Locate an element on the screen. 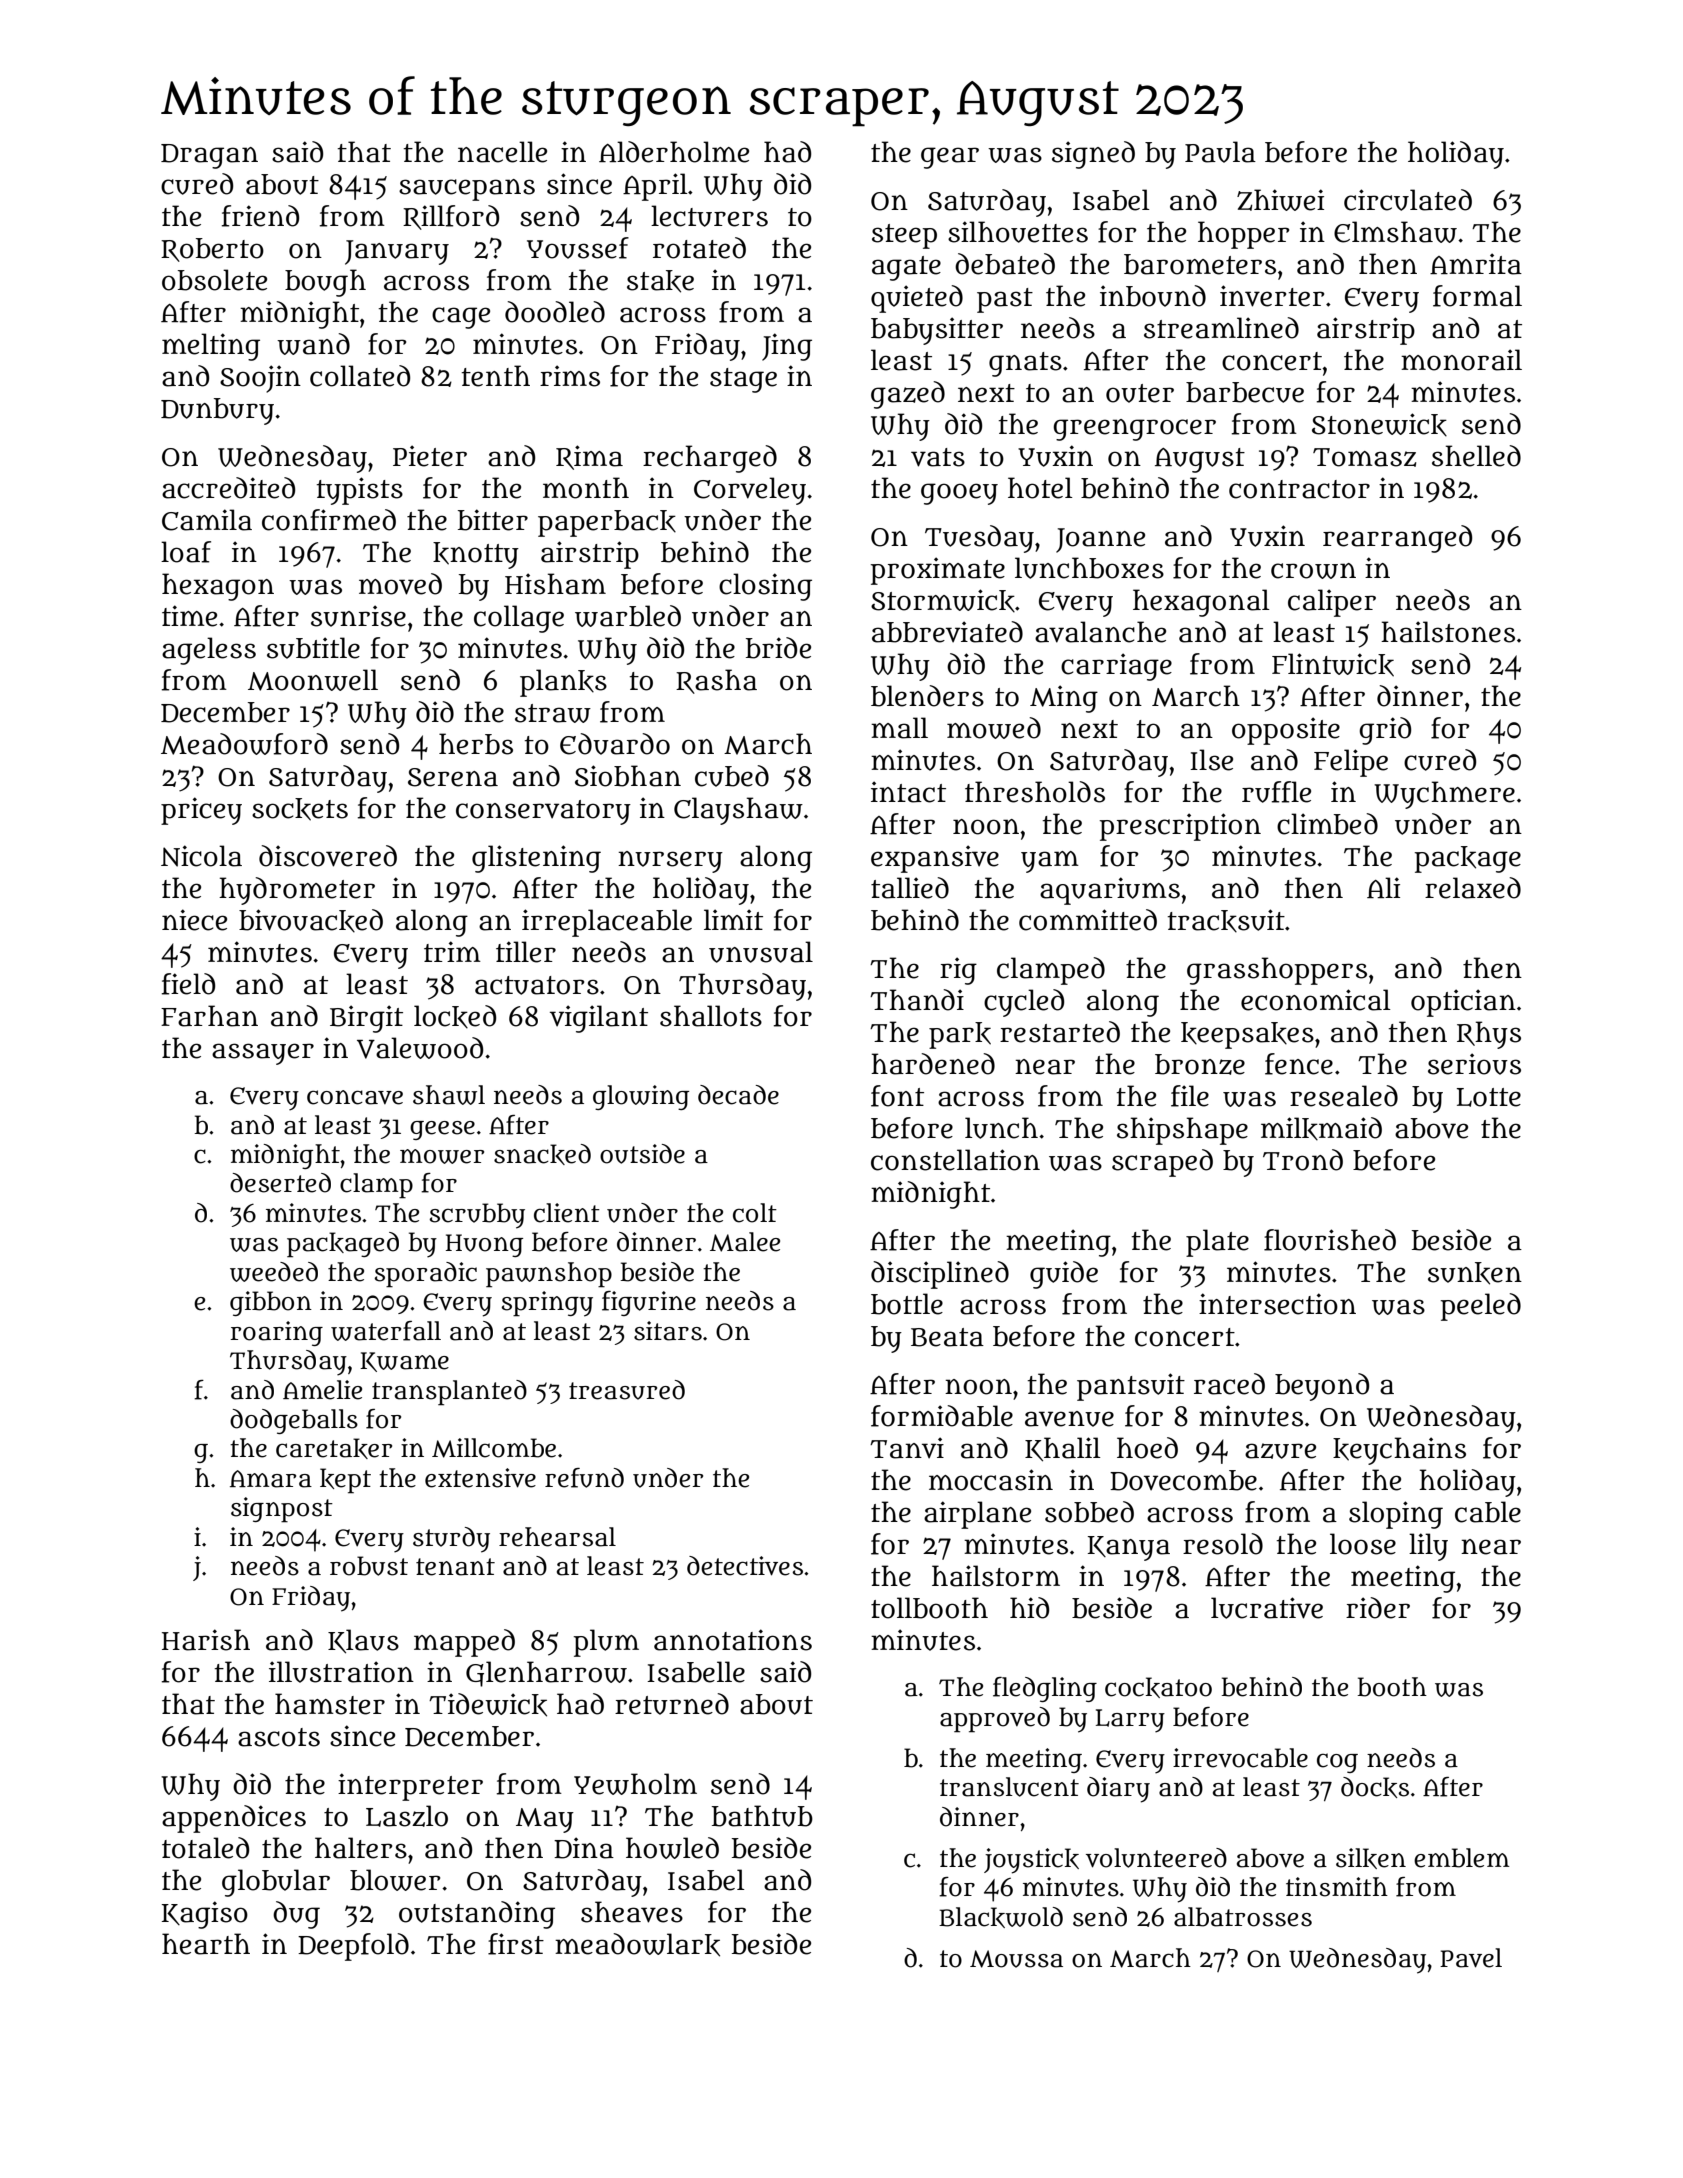  bottle is located at coordinates (907, 1304).
